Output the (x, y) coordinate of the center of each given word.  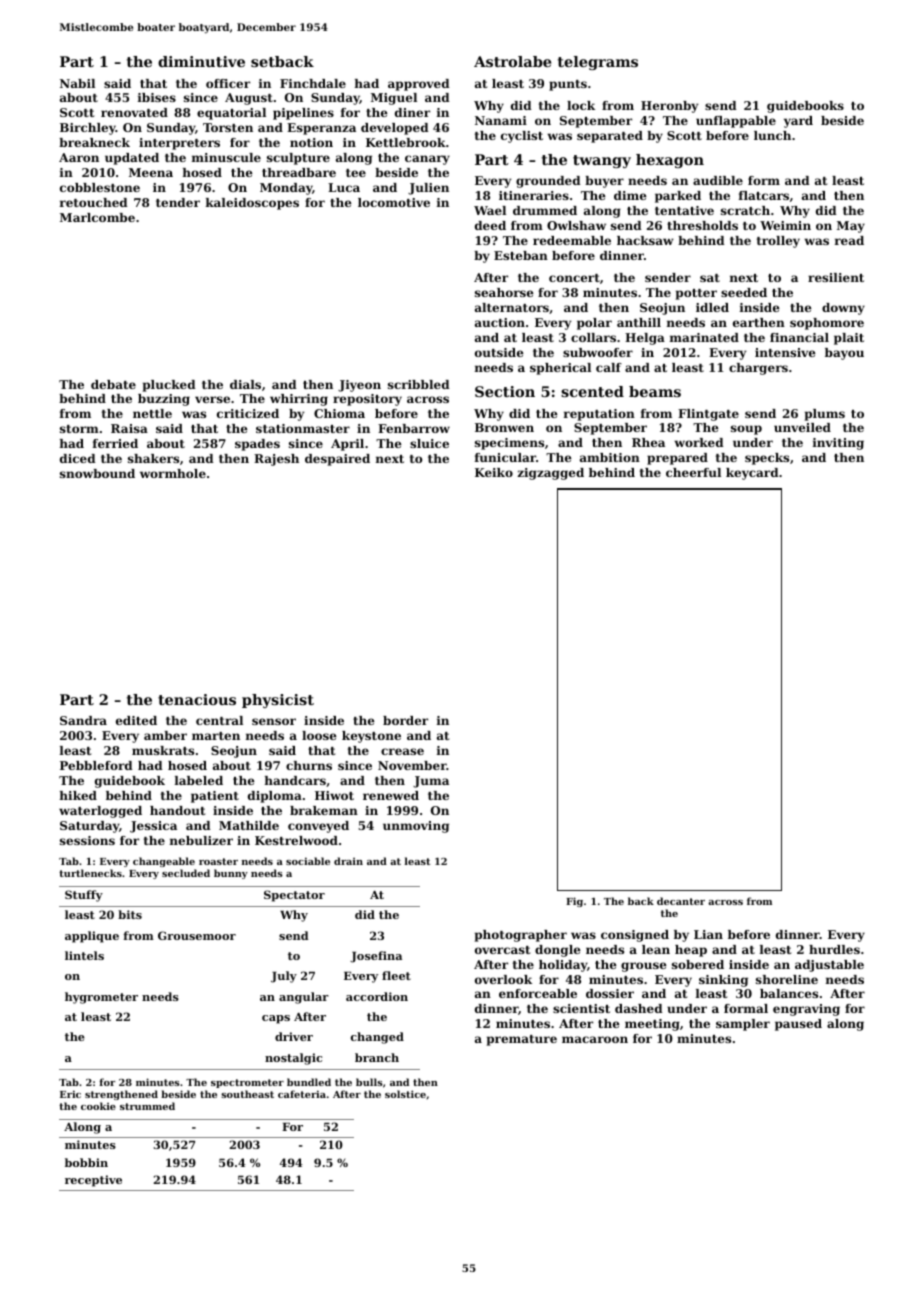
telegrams (598, 63)
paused (798, 1025)
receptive (93, 1181)
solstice (405, 1094)
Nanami (501, 120)
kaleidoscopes (252, 204)
